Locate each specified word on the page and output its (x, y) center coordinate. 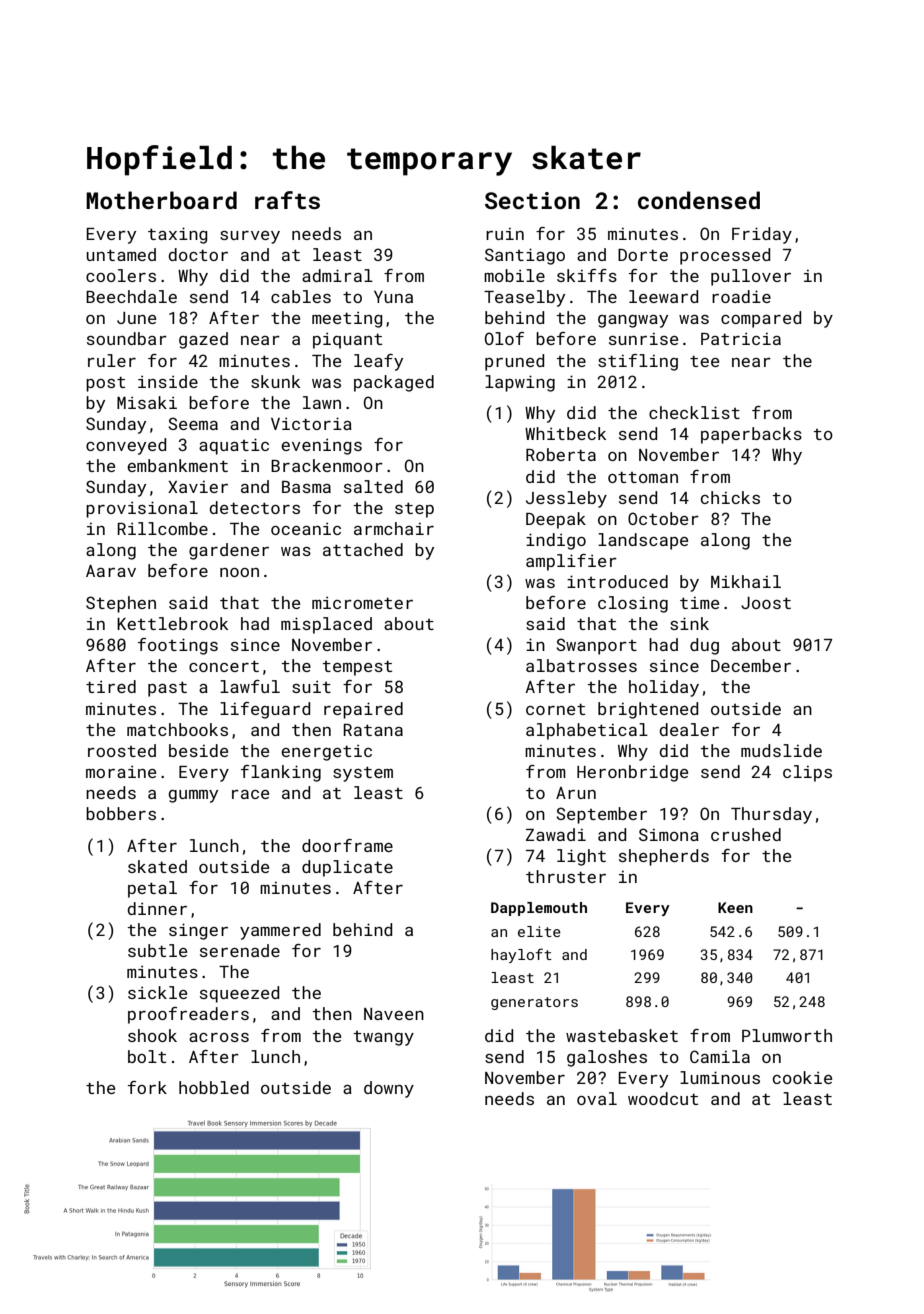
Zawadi (556, 834)
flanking (281, 773)
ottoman (643, 477)
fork (147, 1087)
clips (807, 773)
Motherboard (161, 200)
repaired (363, 710)
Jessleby (566, 499)
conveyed (126, 446)
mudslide (781, 750)
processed (725, 256)
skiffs (587, 275)
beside (198, 750)
